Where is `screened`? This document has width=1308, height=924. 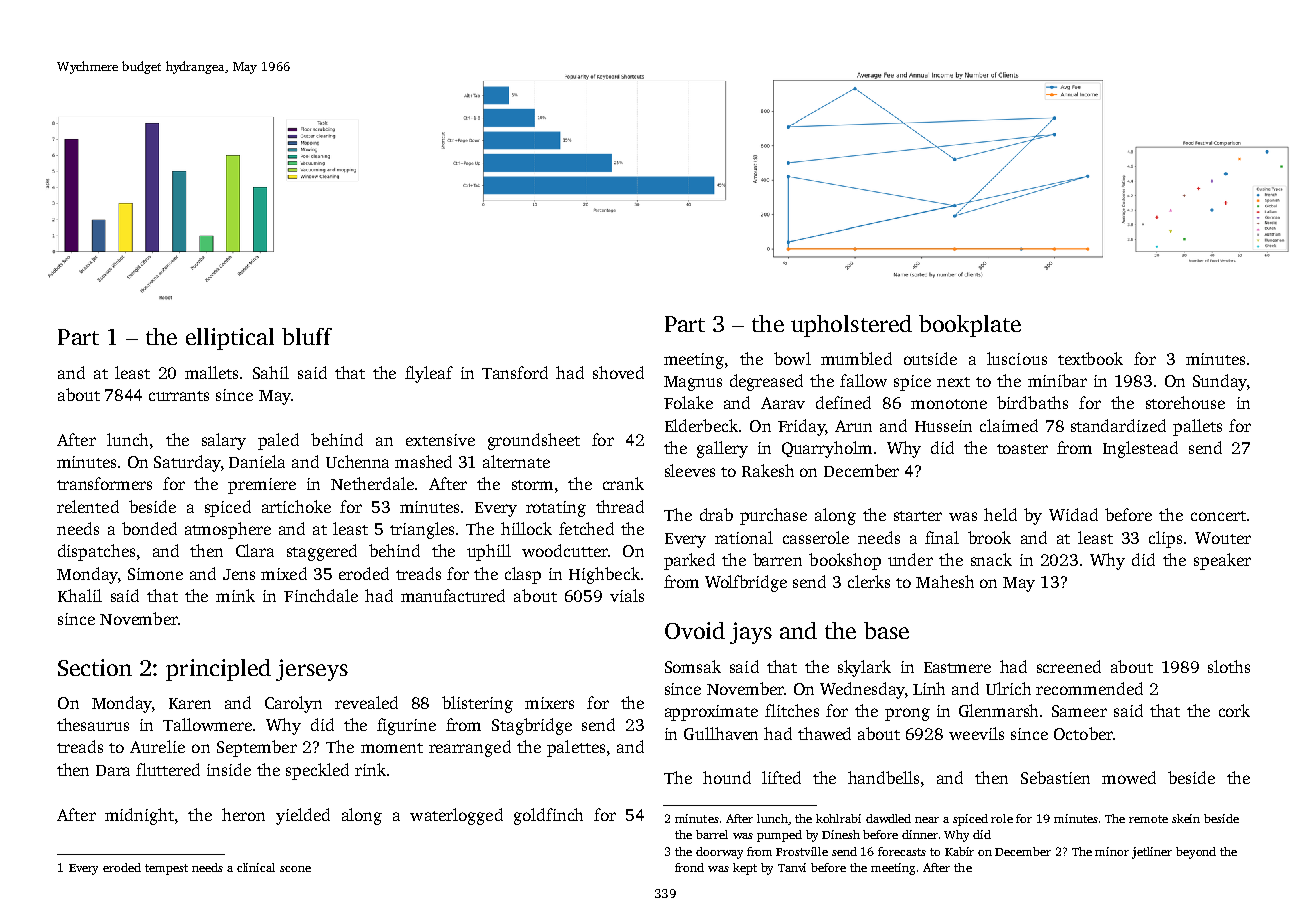 screened is located at coordinates (1069, 666).
